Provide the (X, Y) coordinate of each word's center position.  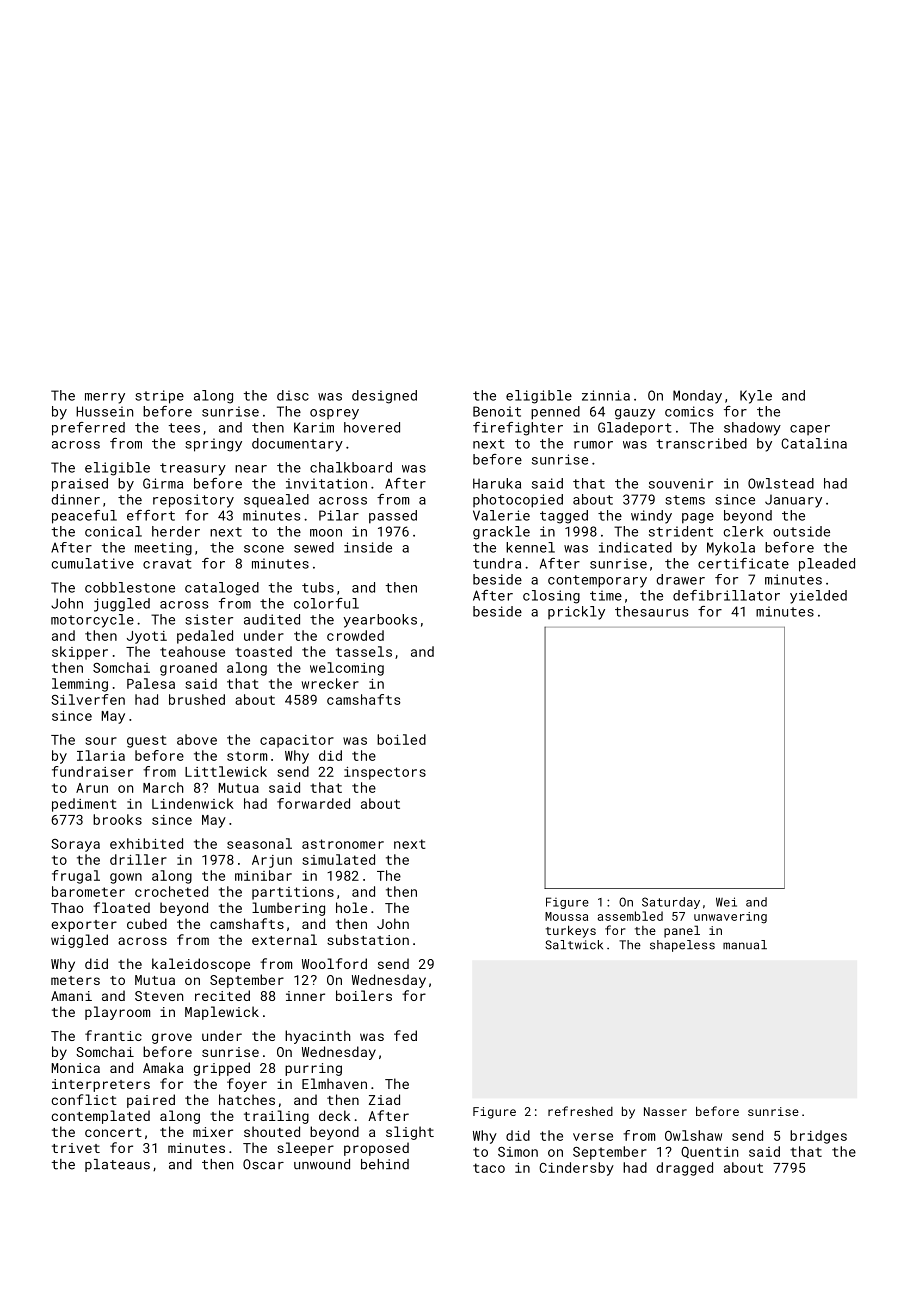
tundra (497, 563)
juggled (122, 605)
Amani (71, 996)
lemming (80, 685)
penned (555, 413)
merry (105, 398)
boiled (401, 739)
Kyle (756, 397)
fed (405, 1035)
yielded (818, 597)
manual (745, 945)
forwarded (313, 803)
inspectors (385, 773)
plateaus (117, 1165)
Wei (726, 902)
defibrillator (726, 595)
